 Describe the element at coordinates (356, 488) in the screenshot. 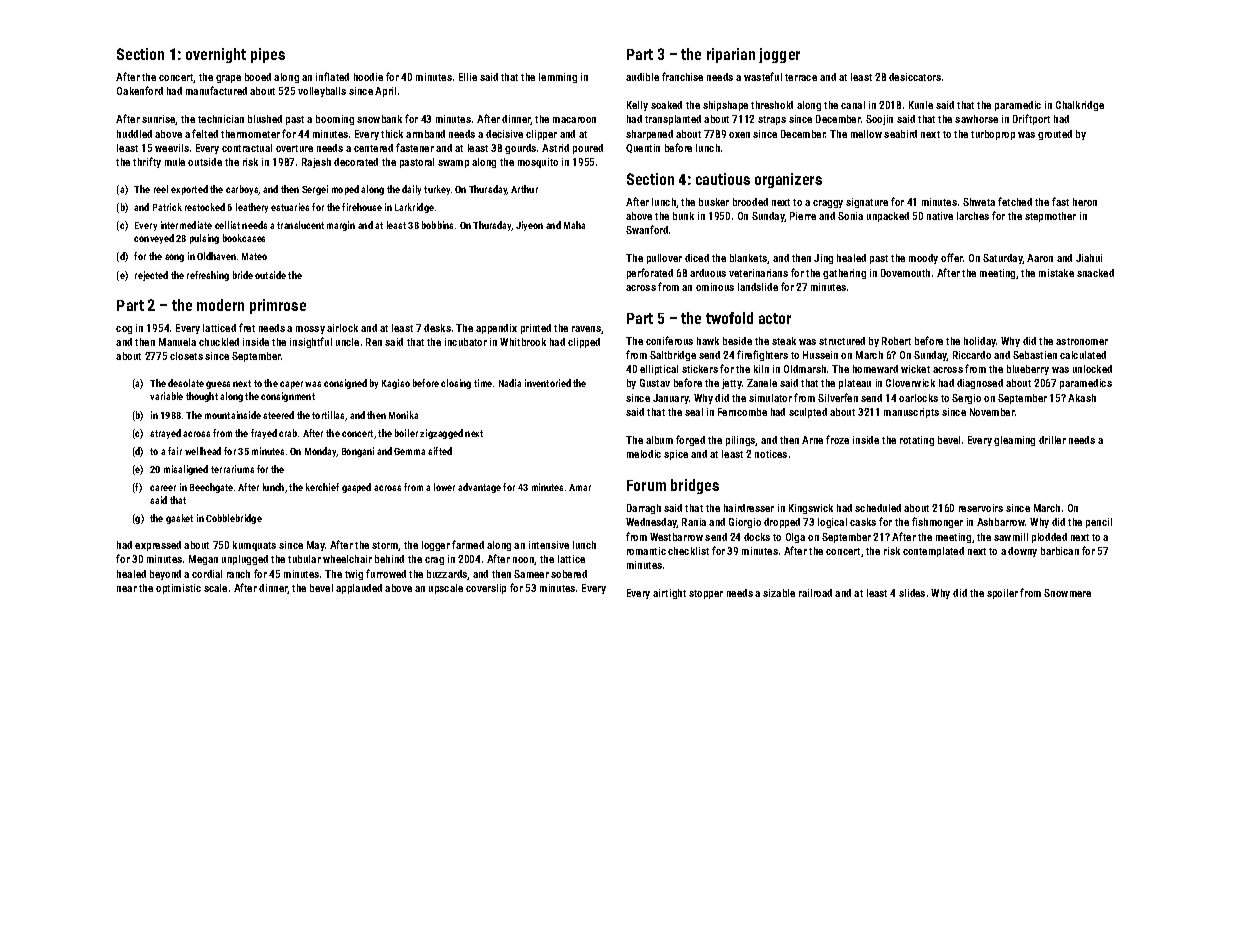

I see `gasped` at that location.
